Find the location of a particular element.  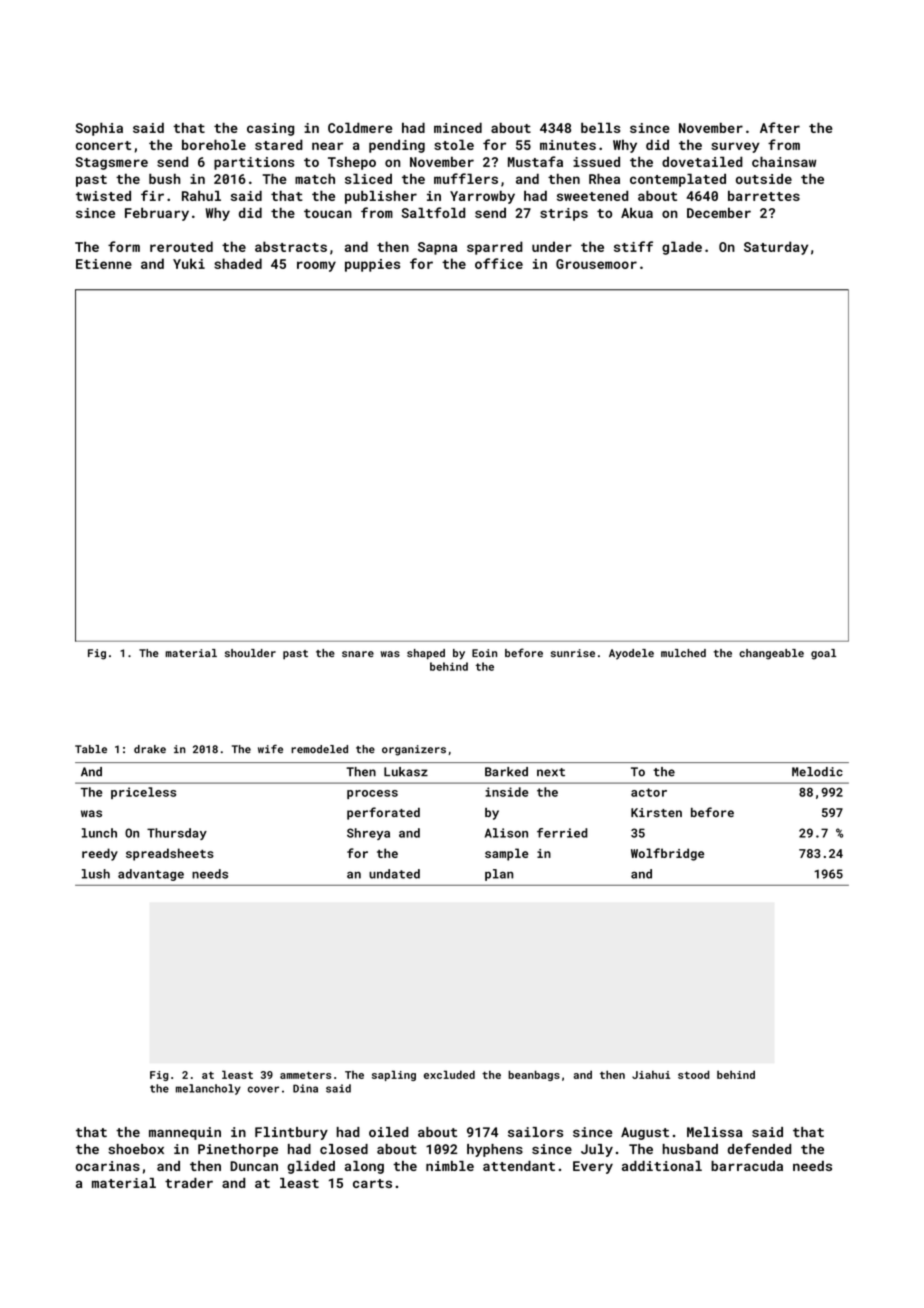

goal is located at coordinates (823, 654).
